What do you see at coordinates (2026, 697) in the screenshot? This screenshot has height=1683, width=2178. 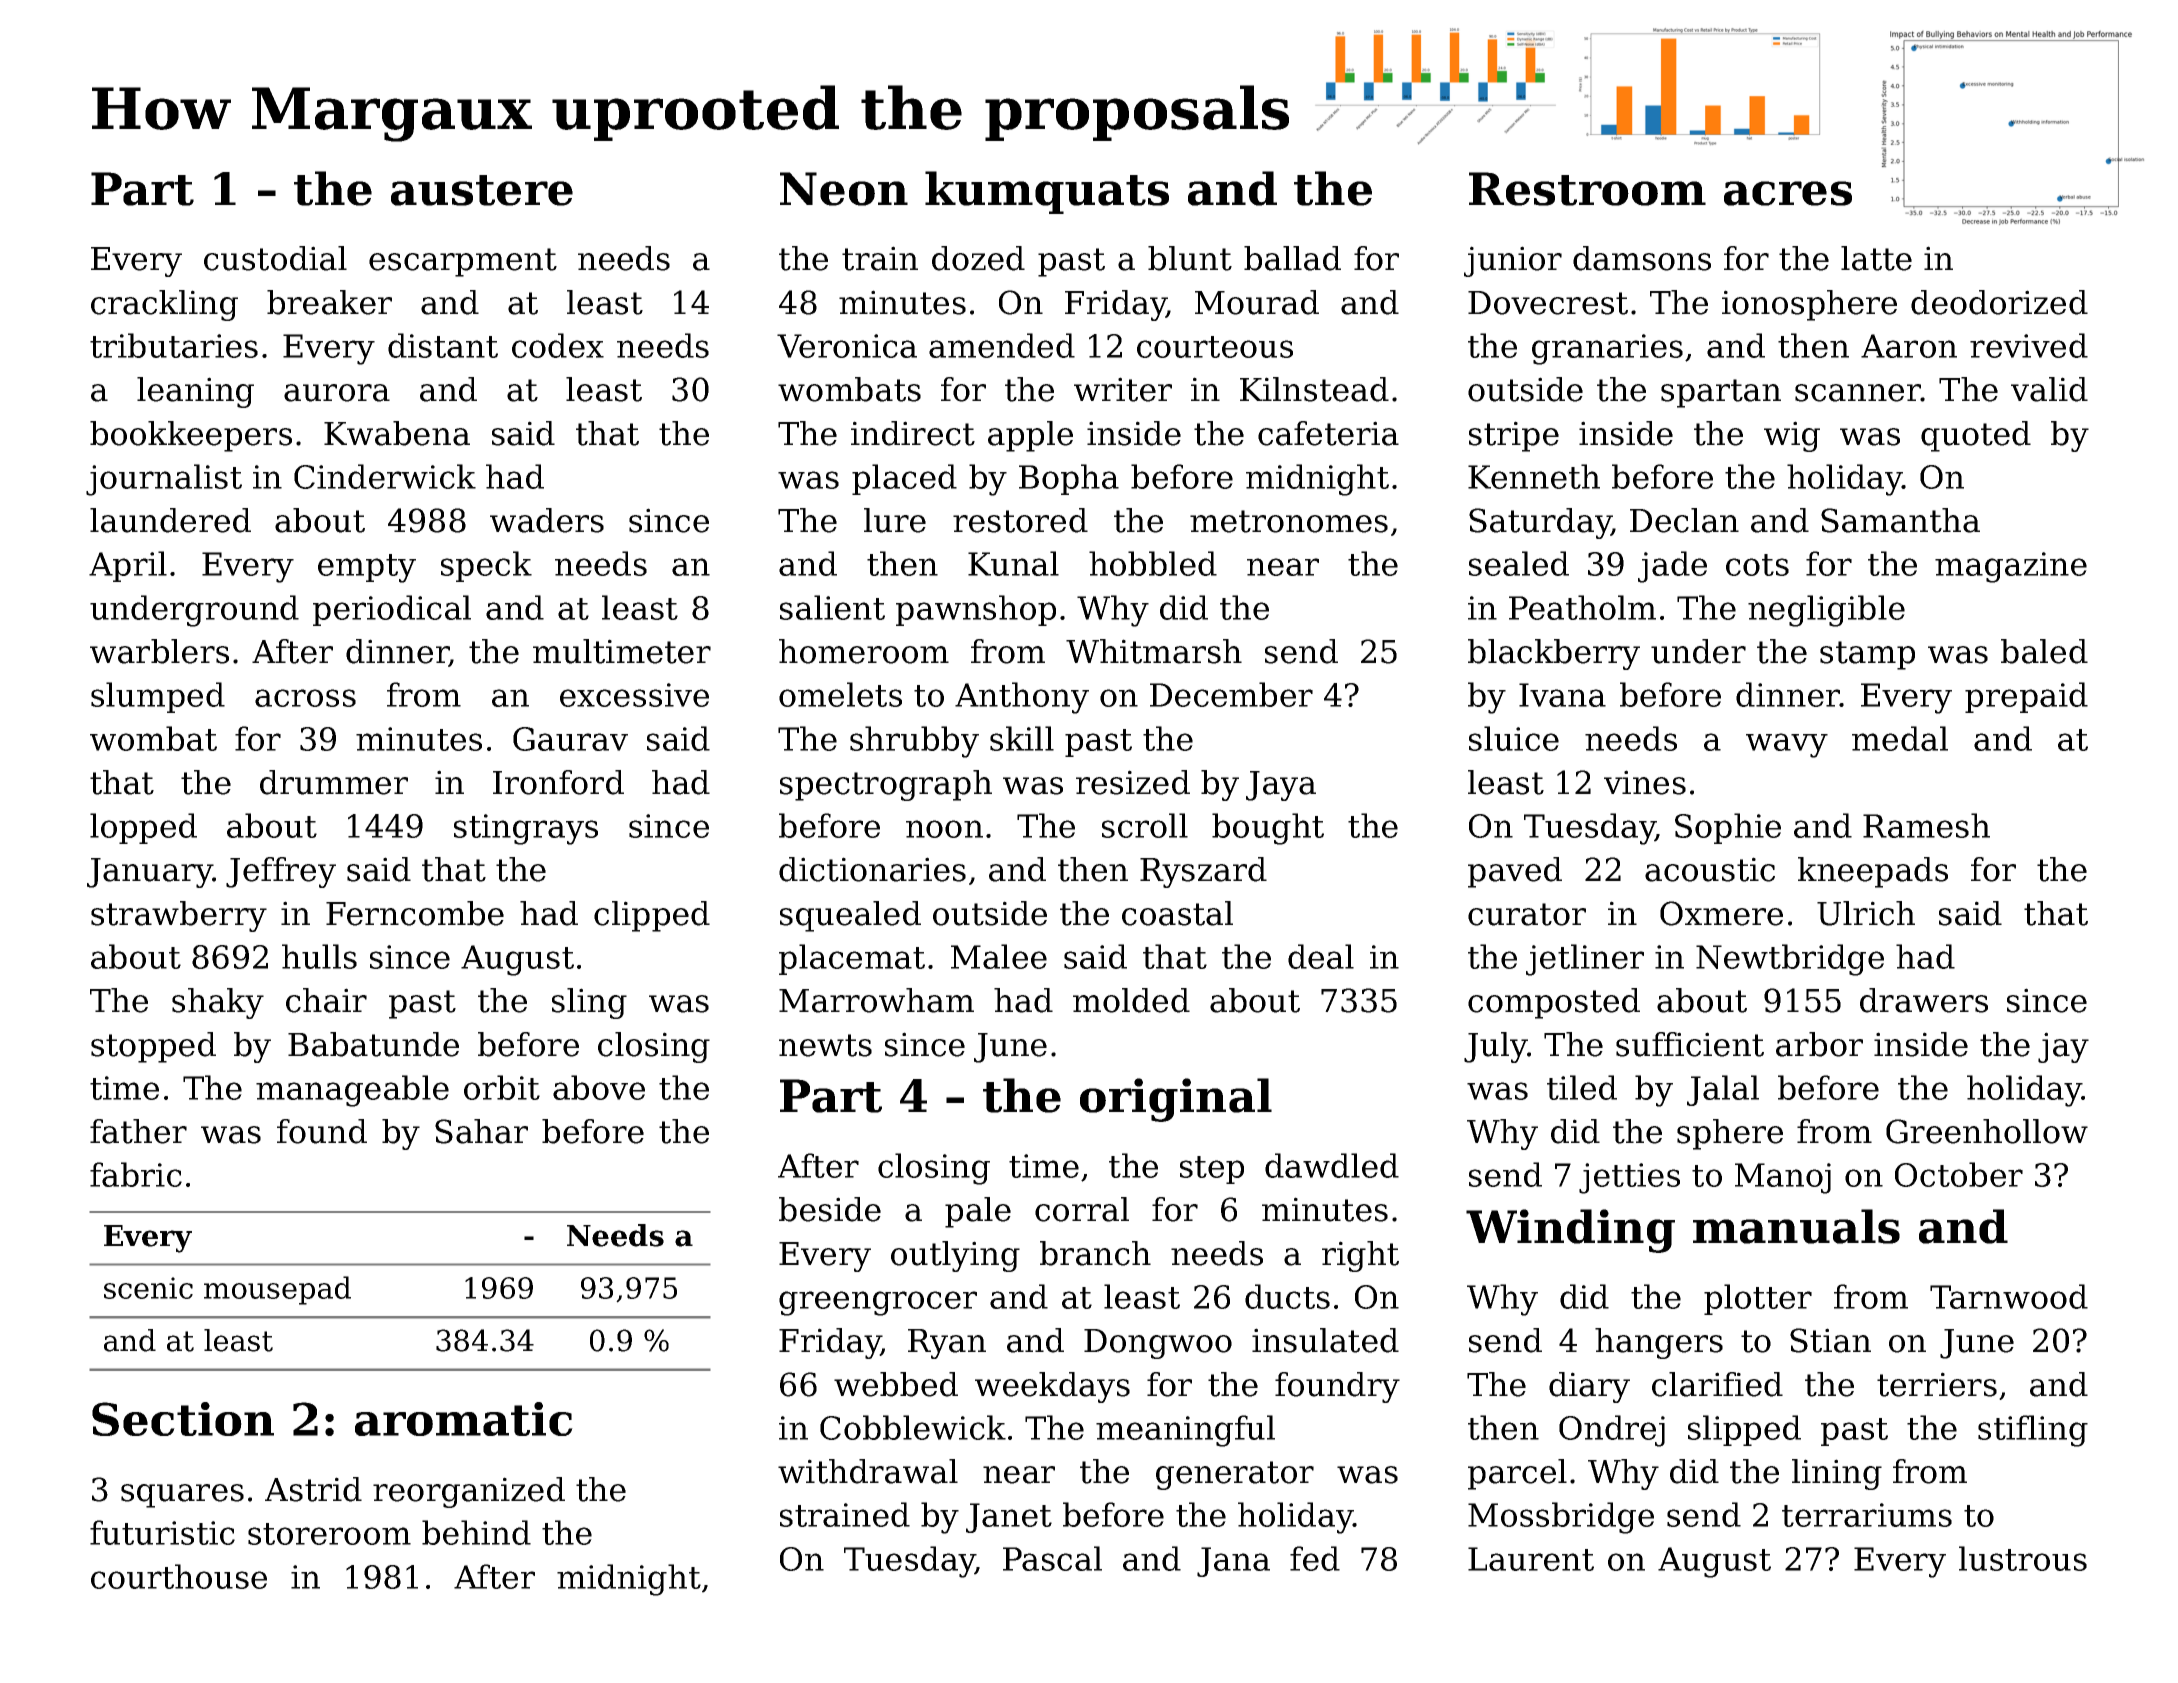 I see `prepaid` at bounding box center [2026, 697].
